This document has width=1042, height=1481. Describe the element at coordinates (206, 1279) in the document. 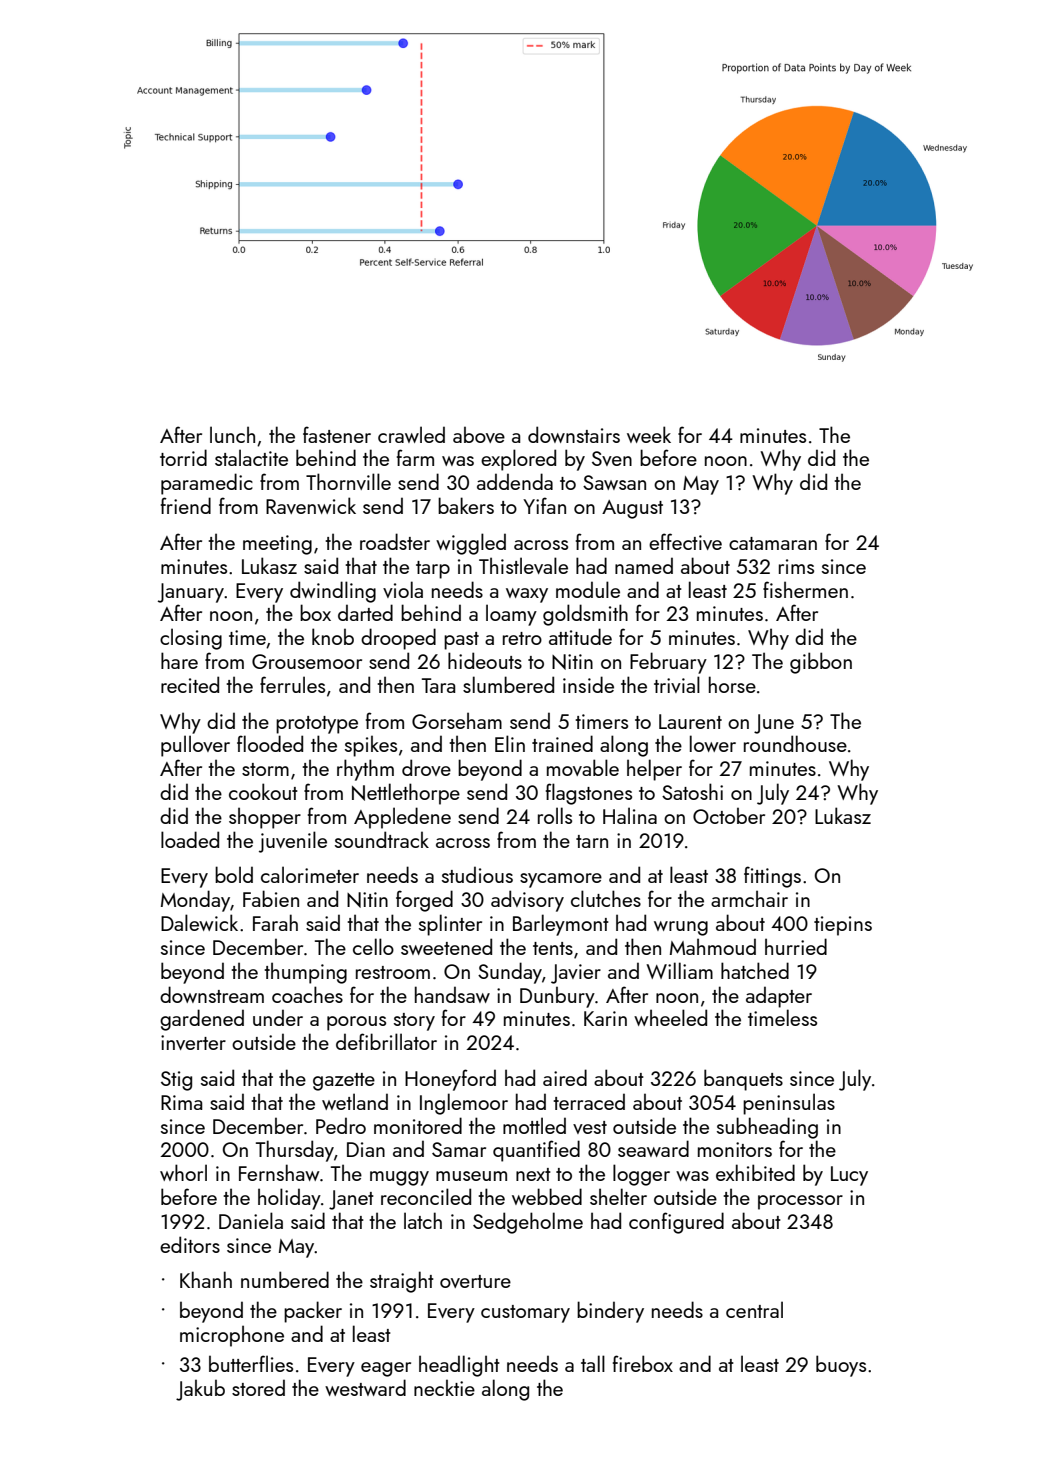

I see `Khanh` at that location.
